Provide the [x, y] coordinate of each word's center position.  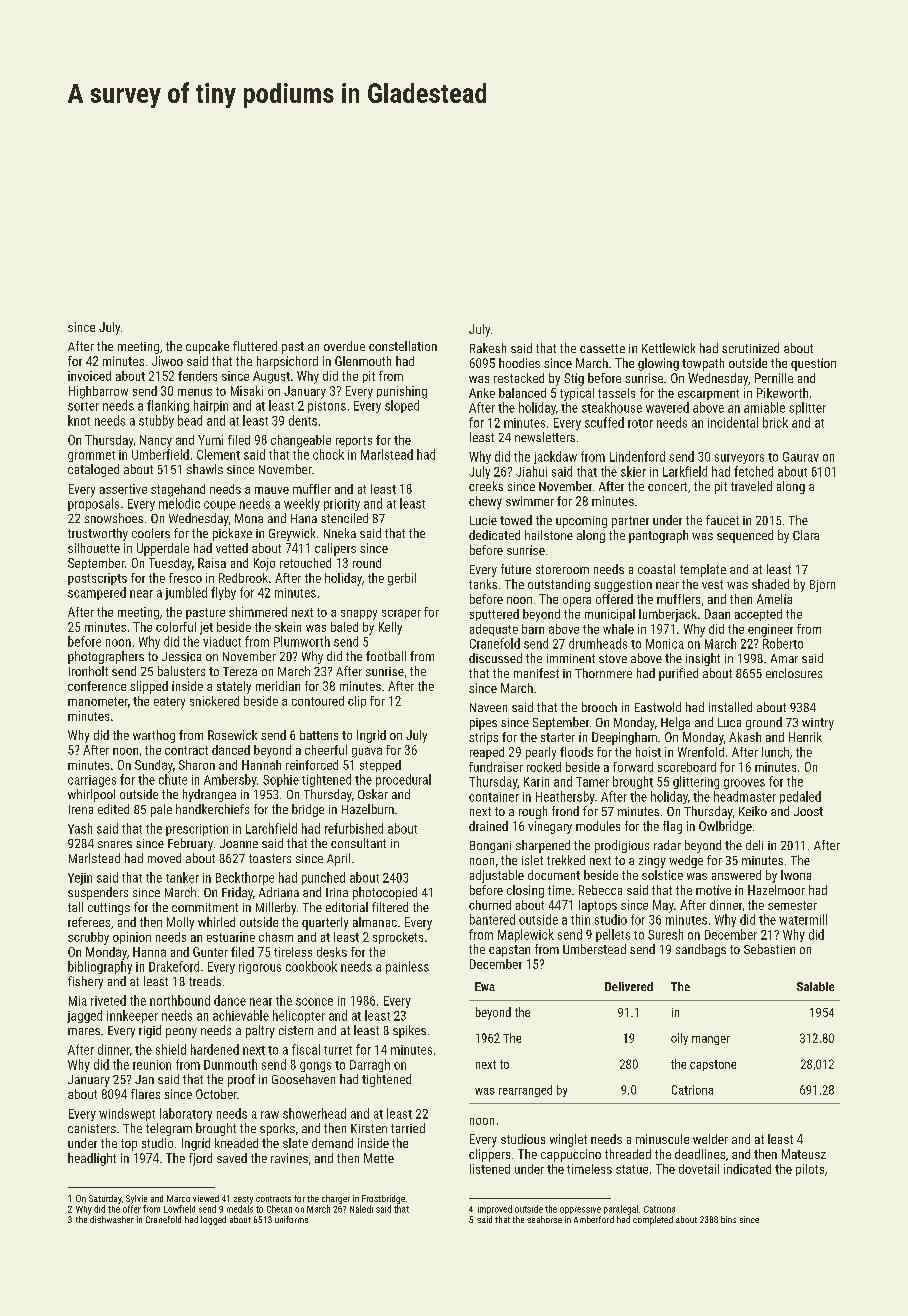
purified [678, 674]
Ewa [485, 986]
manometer [98, 701]
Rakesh [488, 348]
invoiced [89, 376]
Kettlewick [668, 348]
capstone [713, 1065]
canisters [92, 1128]
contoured [318, 701]
